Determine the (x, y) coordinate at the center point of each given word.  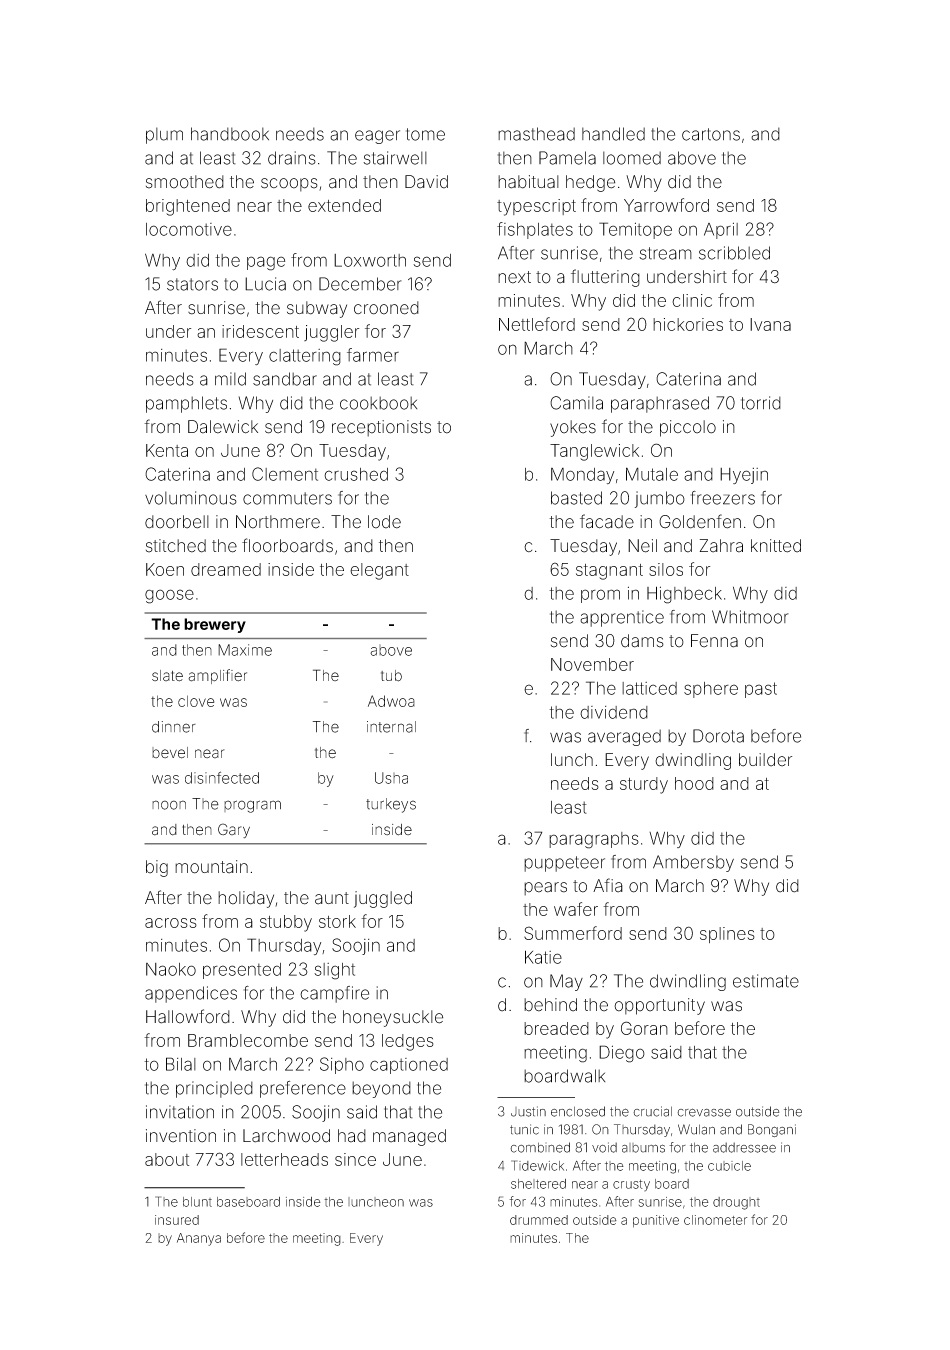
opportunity (659, 1006)
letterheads (284, 1159)
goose (169, 596)
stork (337, 921)
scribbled (734, 253)
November (592, 664)
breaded (556, 1028)
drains (292, 158)
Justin (528, 1111)
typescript (536, 207)
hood (694, 783)
